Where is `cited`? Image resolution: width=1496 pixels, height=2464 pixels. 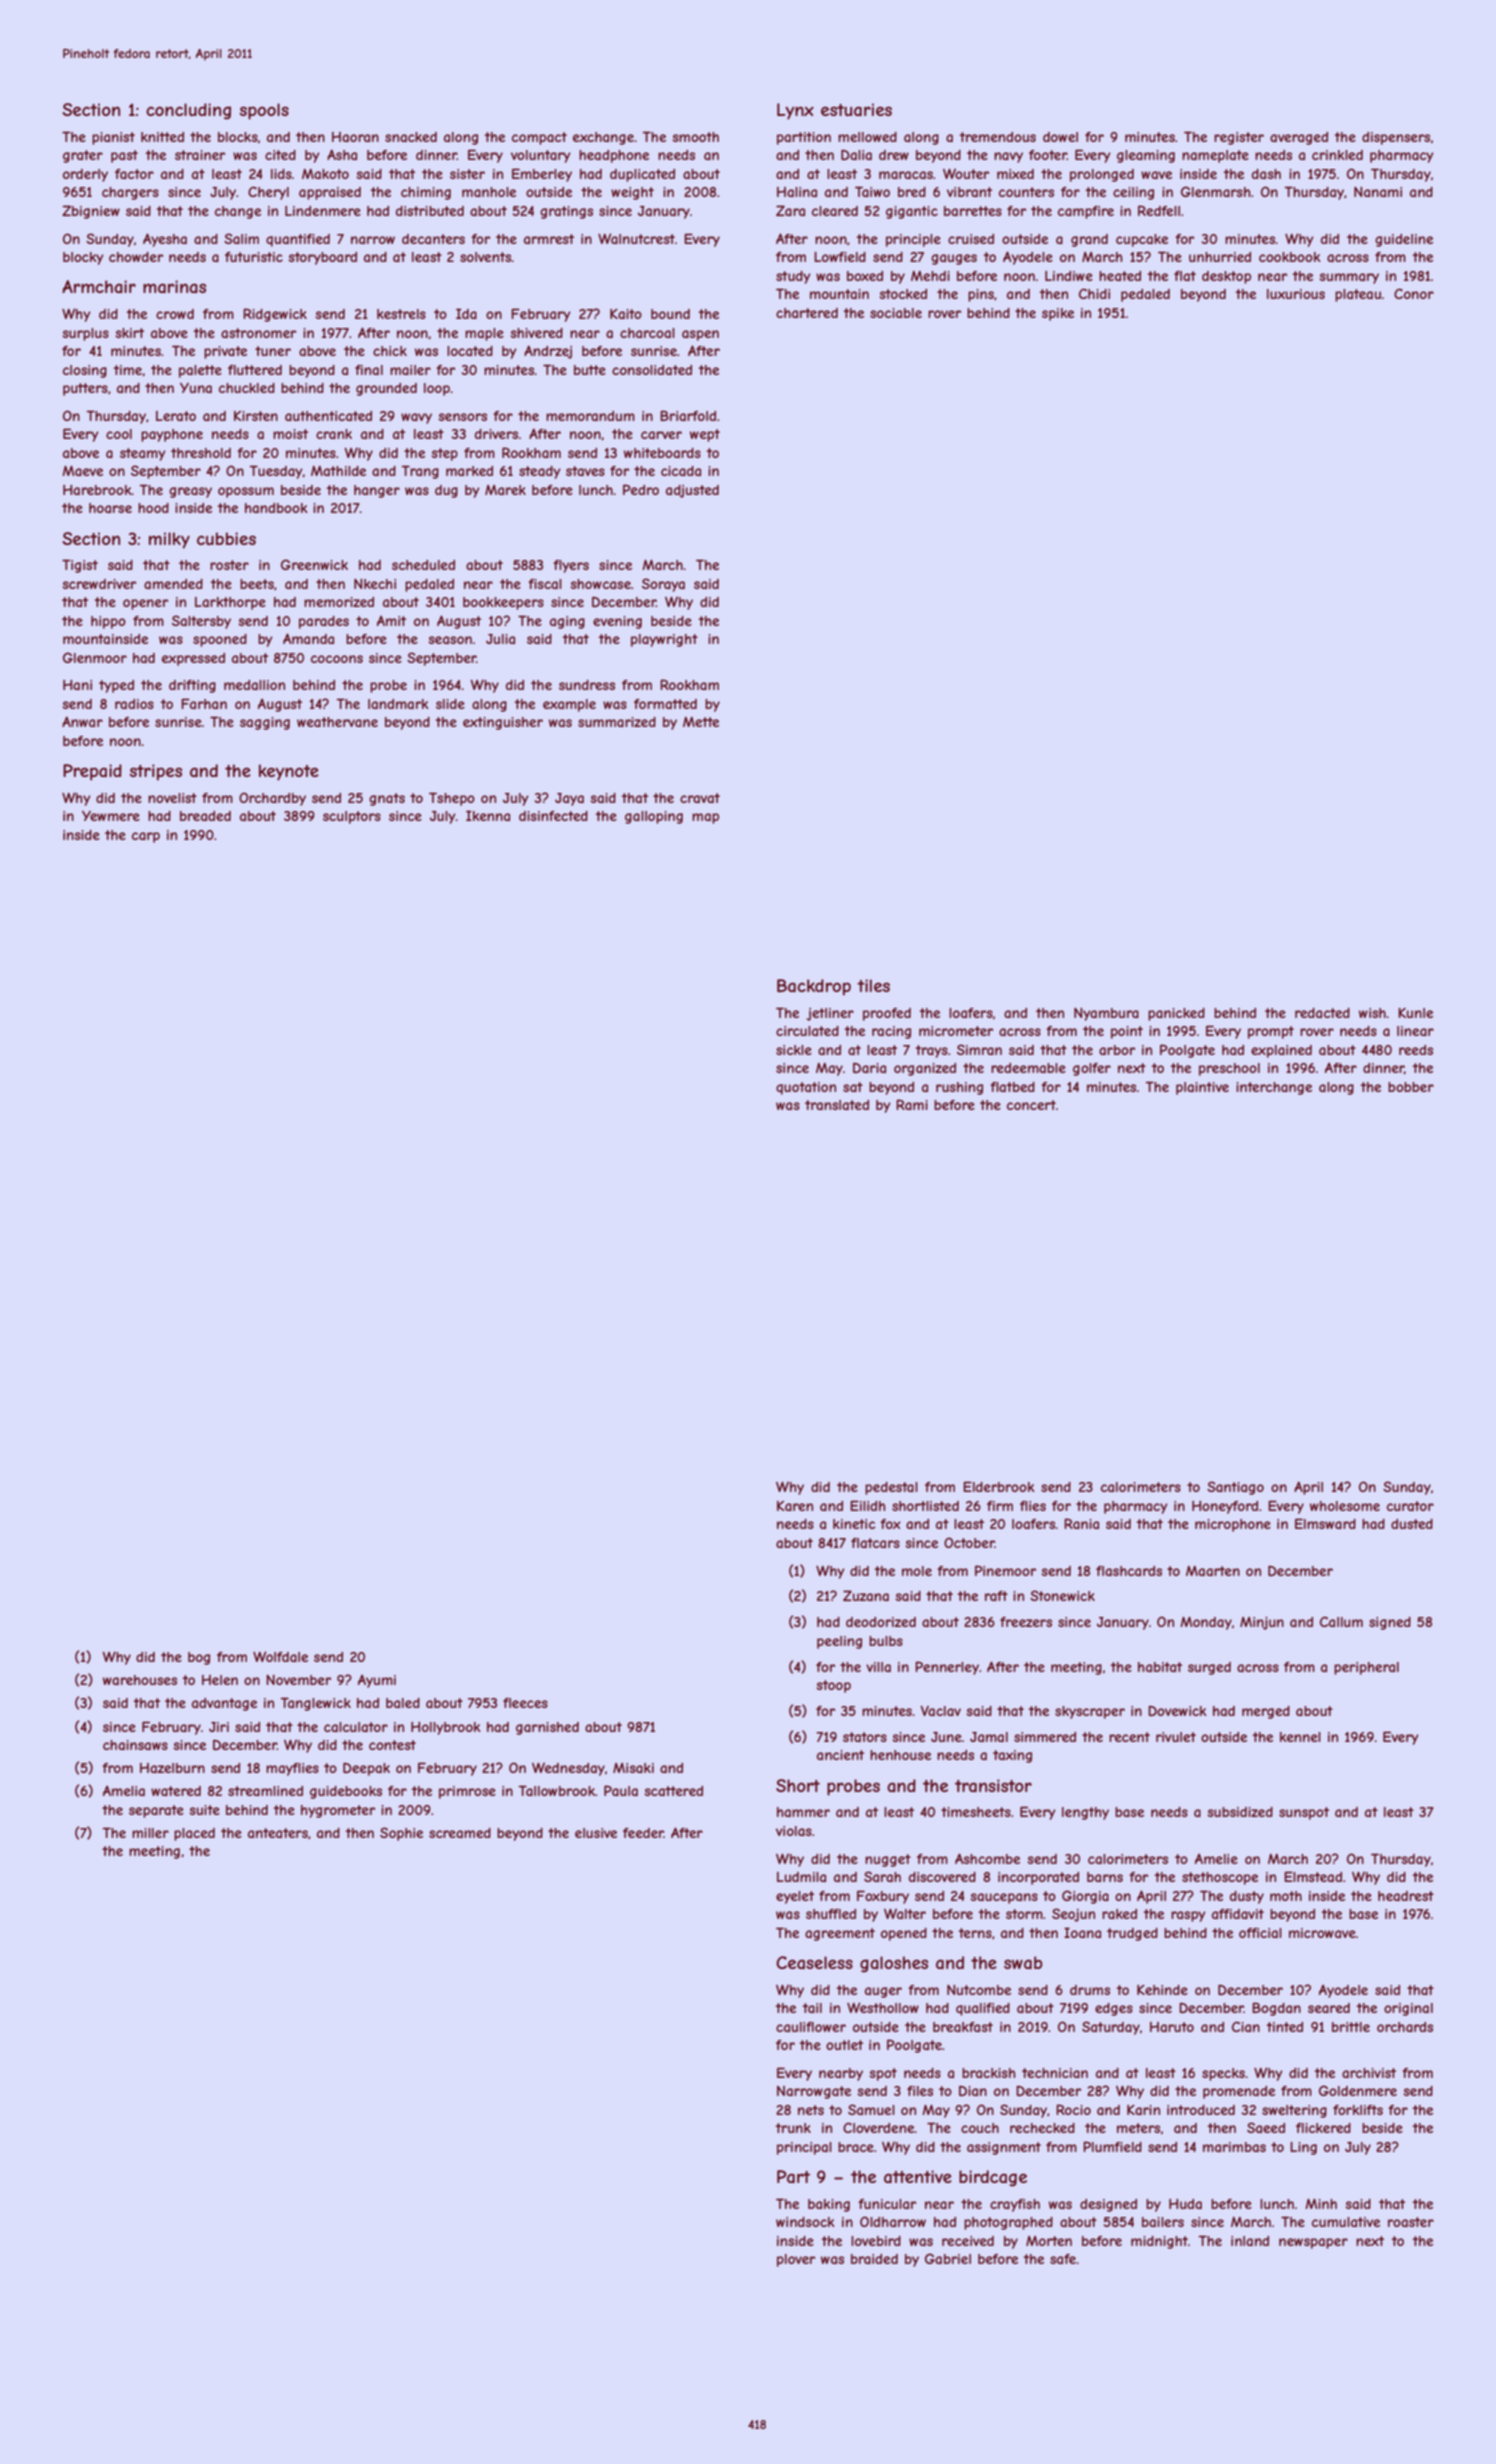
cited is located at coordinates (280, 155).
